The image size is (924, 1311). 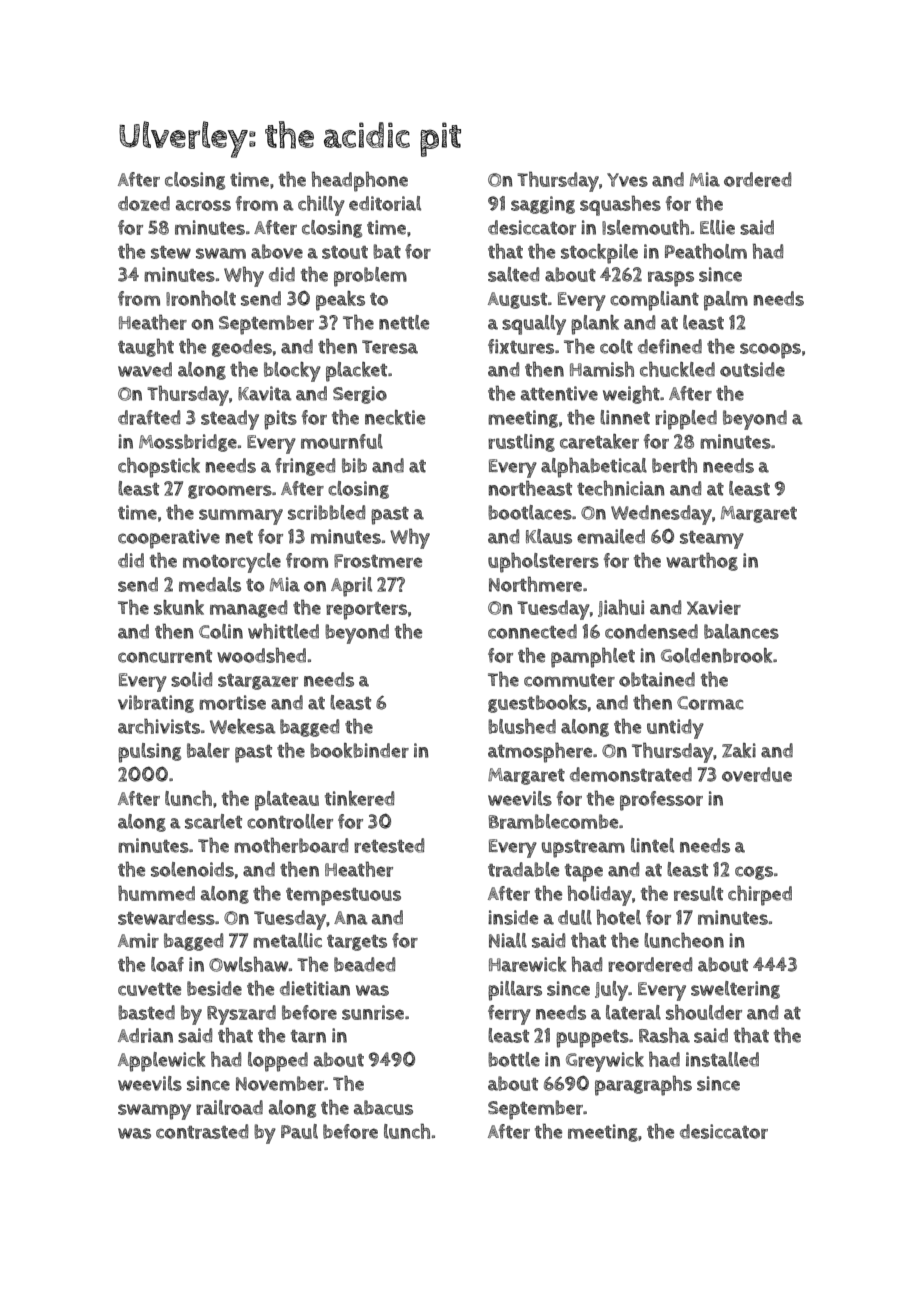 I want to click on connected, so click(x=532, y=631).
